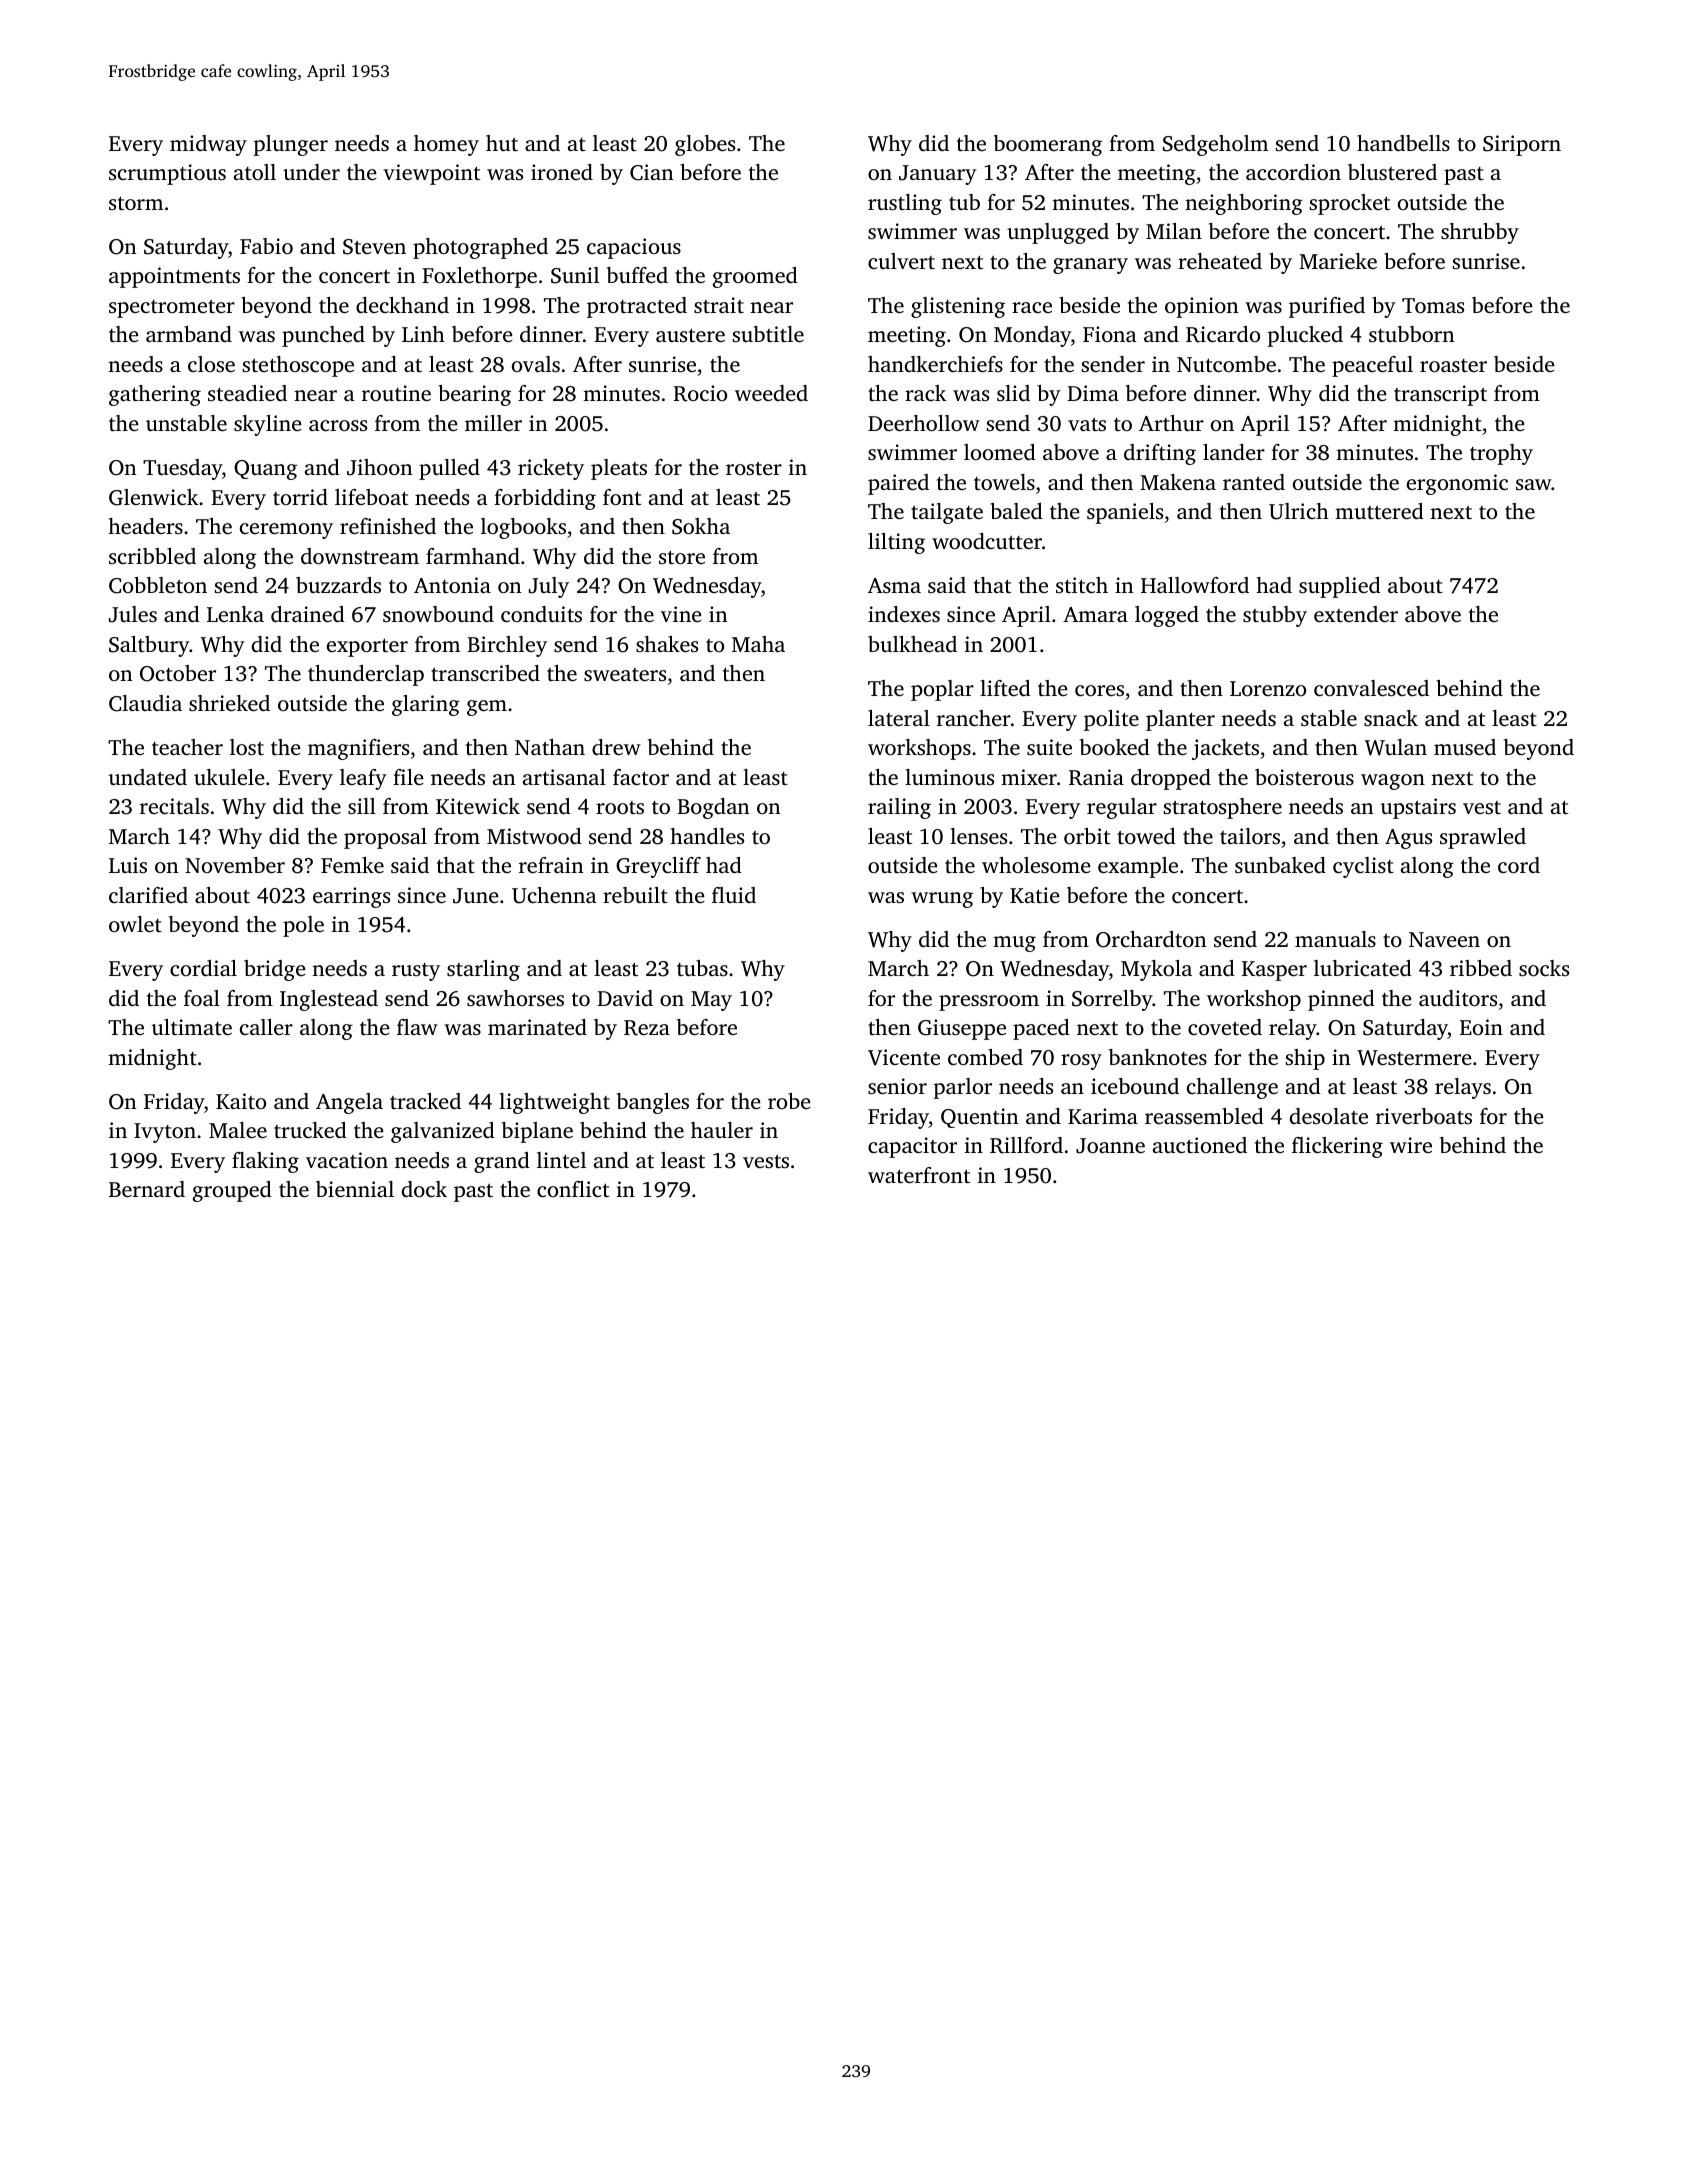 Image resolution: width=1683 pixels, height=2178 pixels. I want to click on lateral, so click(899, 718).
